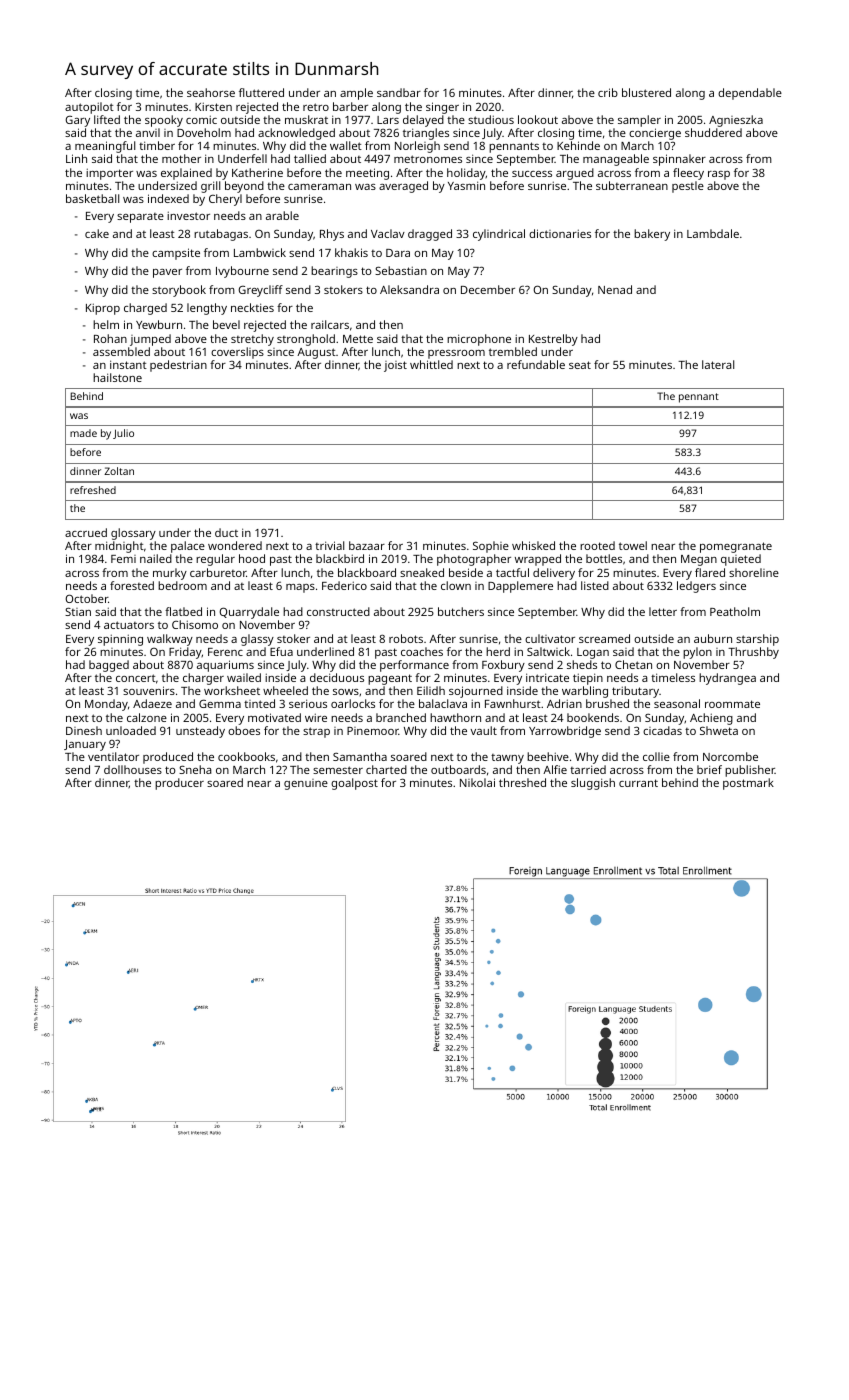 This image has height=1400, width=849. What do you see at coordinates (179, 784) in the image?
I see `producer` at bounding box center [179, 784].
